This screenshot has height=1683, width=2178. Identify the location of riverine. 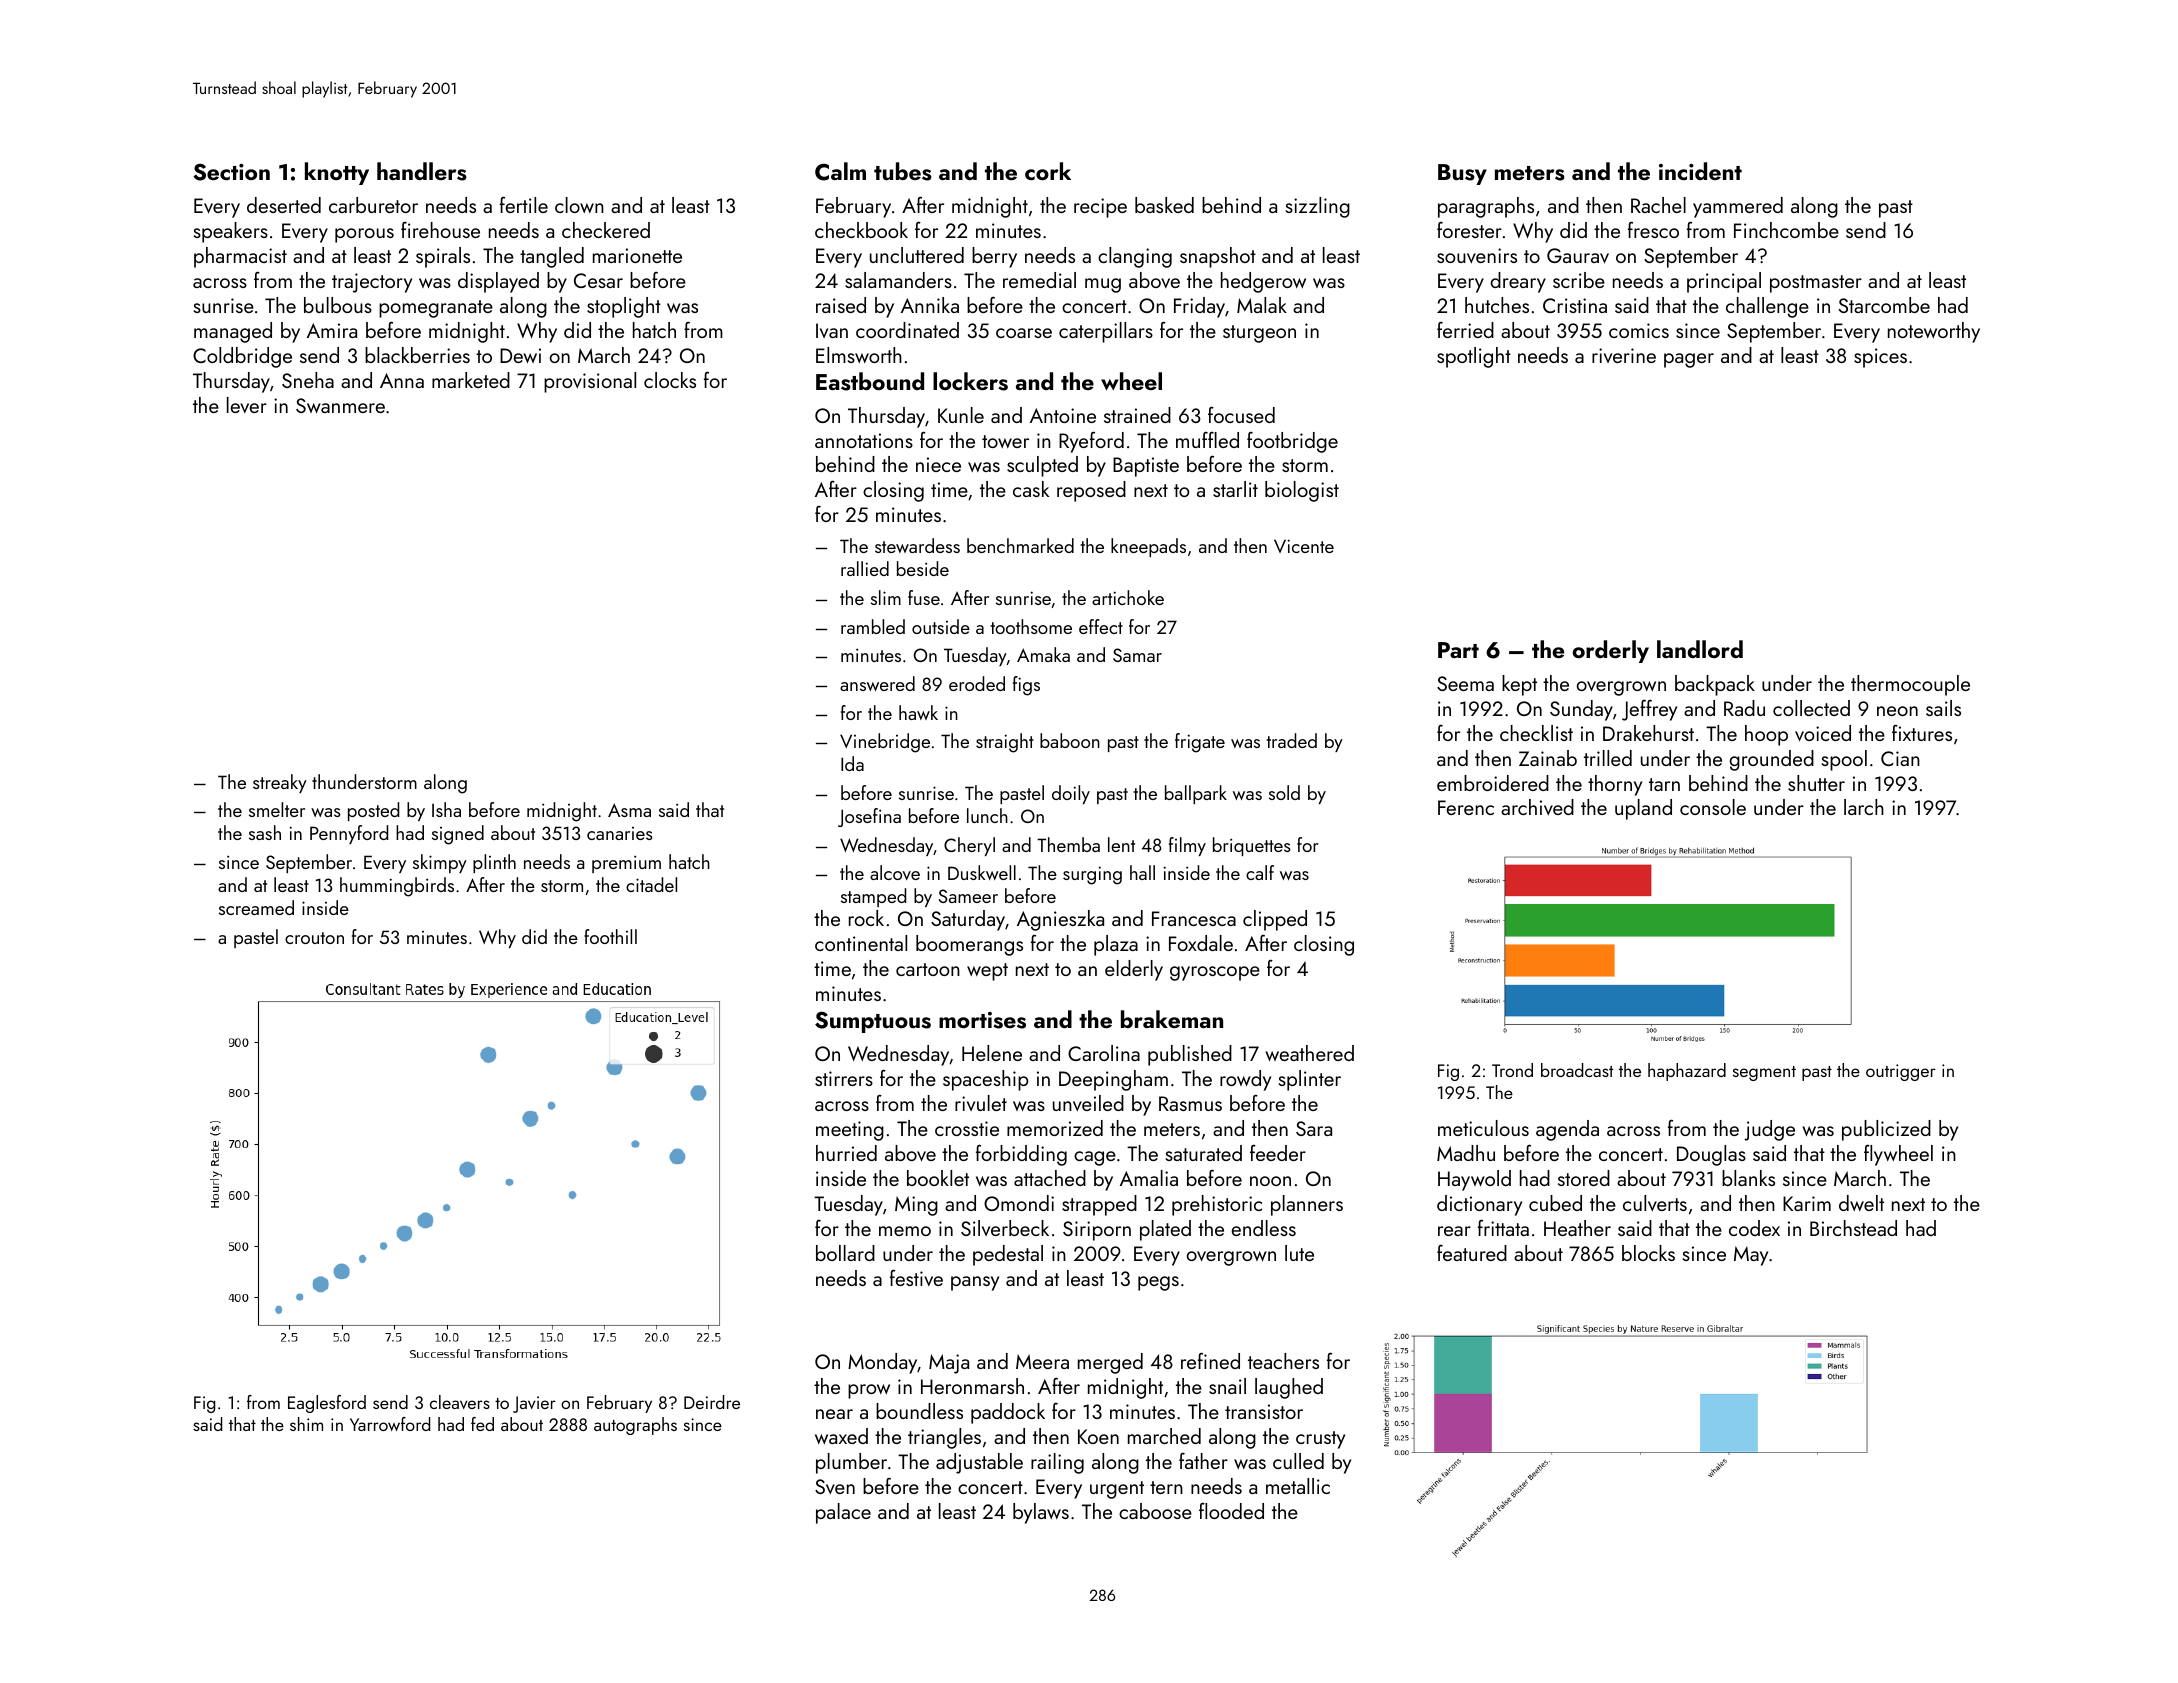
(1624, 355).
